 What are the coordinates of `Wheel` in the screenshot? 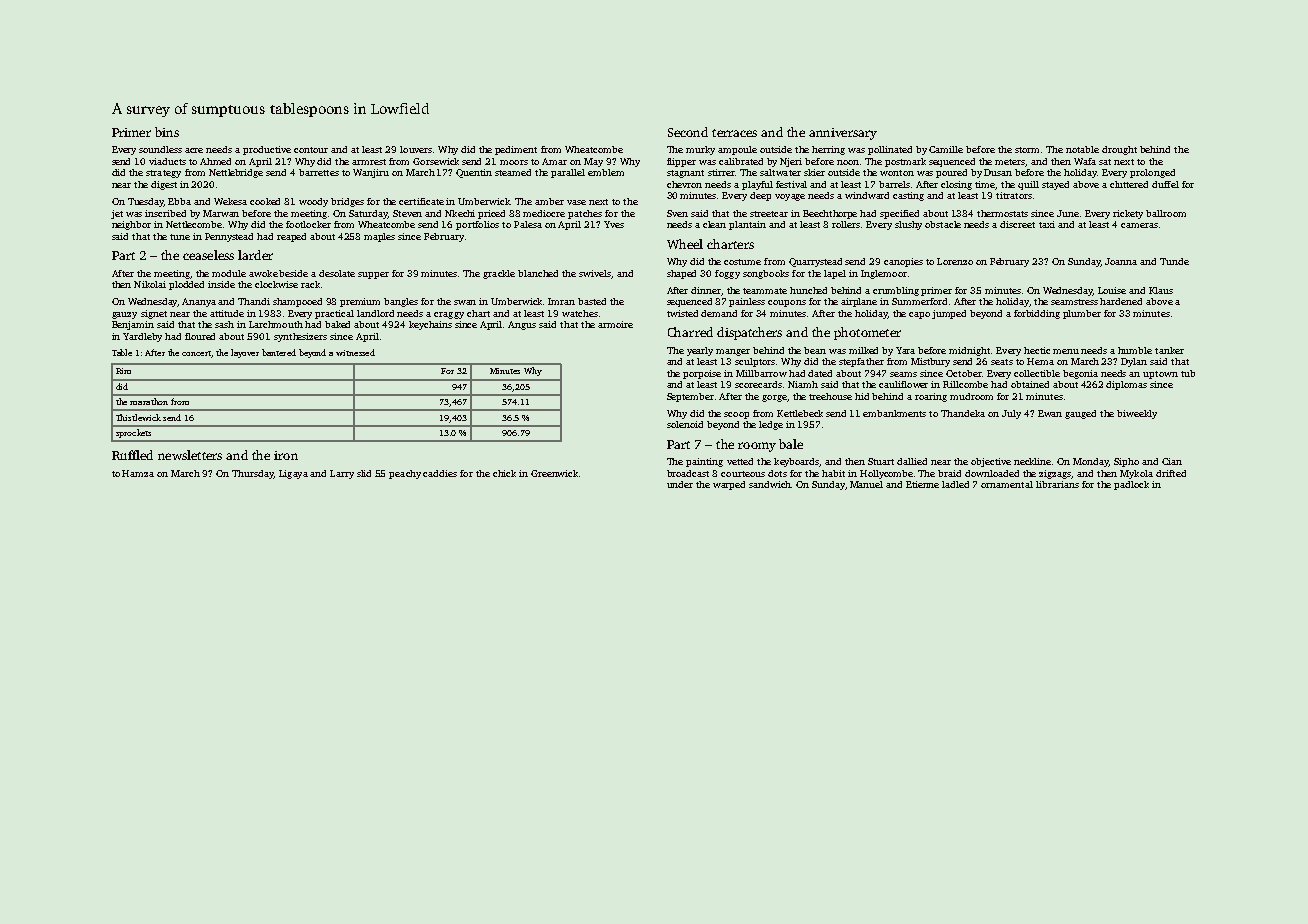 It's located at (685, 244).
